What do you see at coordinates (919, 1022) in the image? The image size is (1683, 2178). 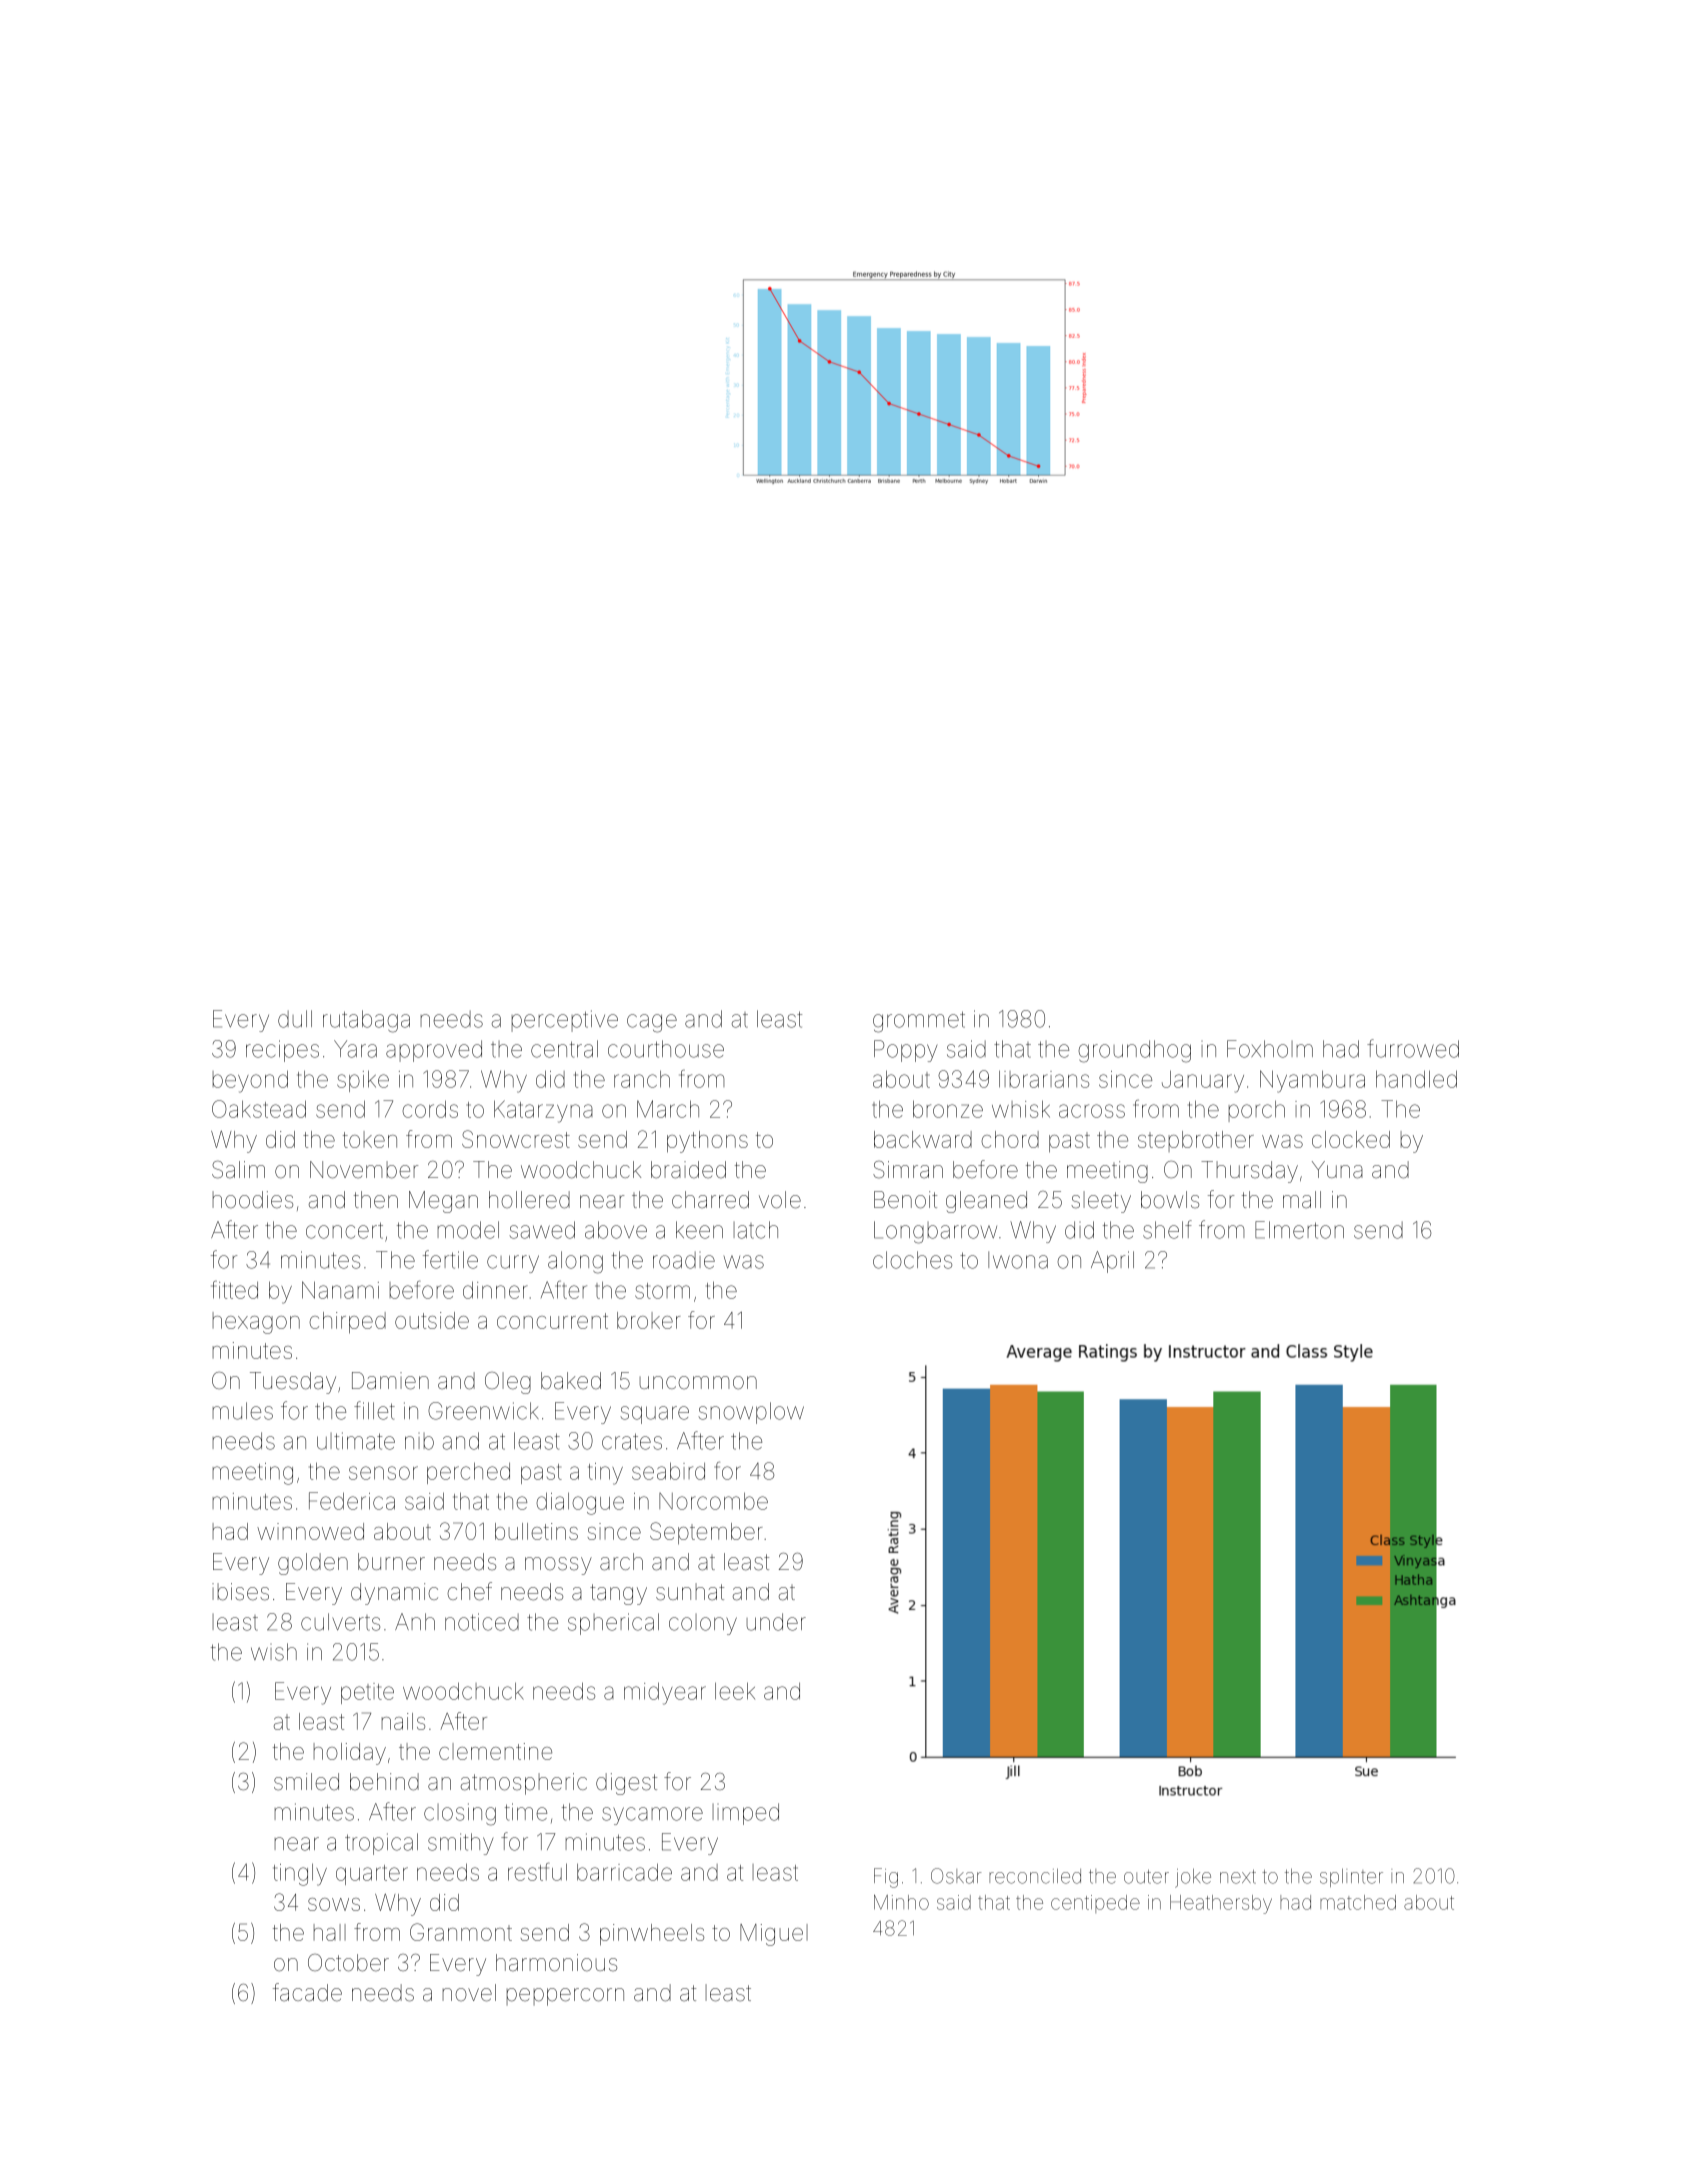 I see `grommet` at bounding box center [919, 1022].
